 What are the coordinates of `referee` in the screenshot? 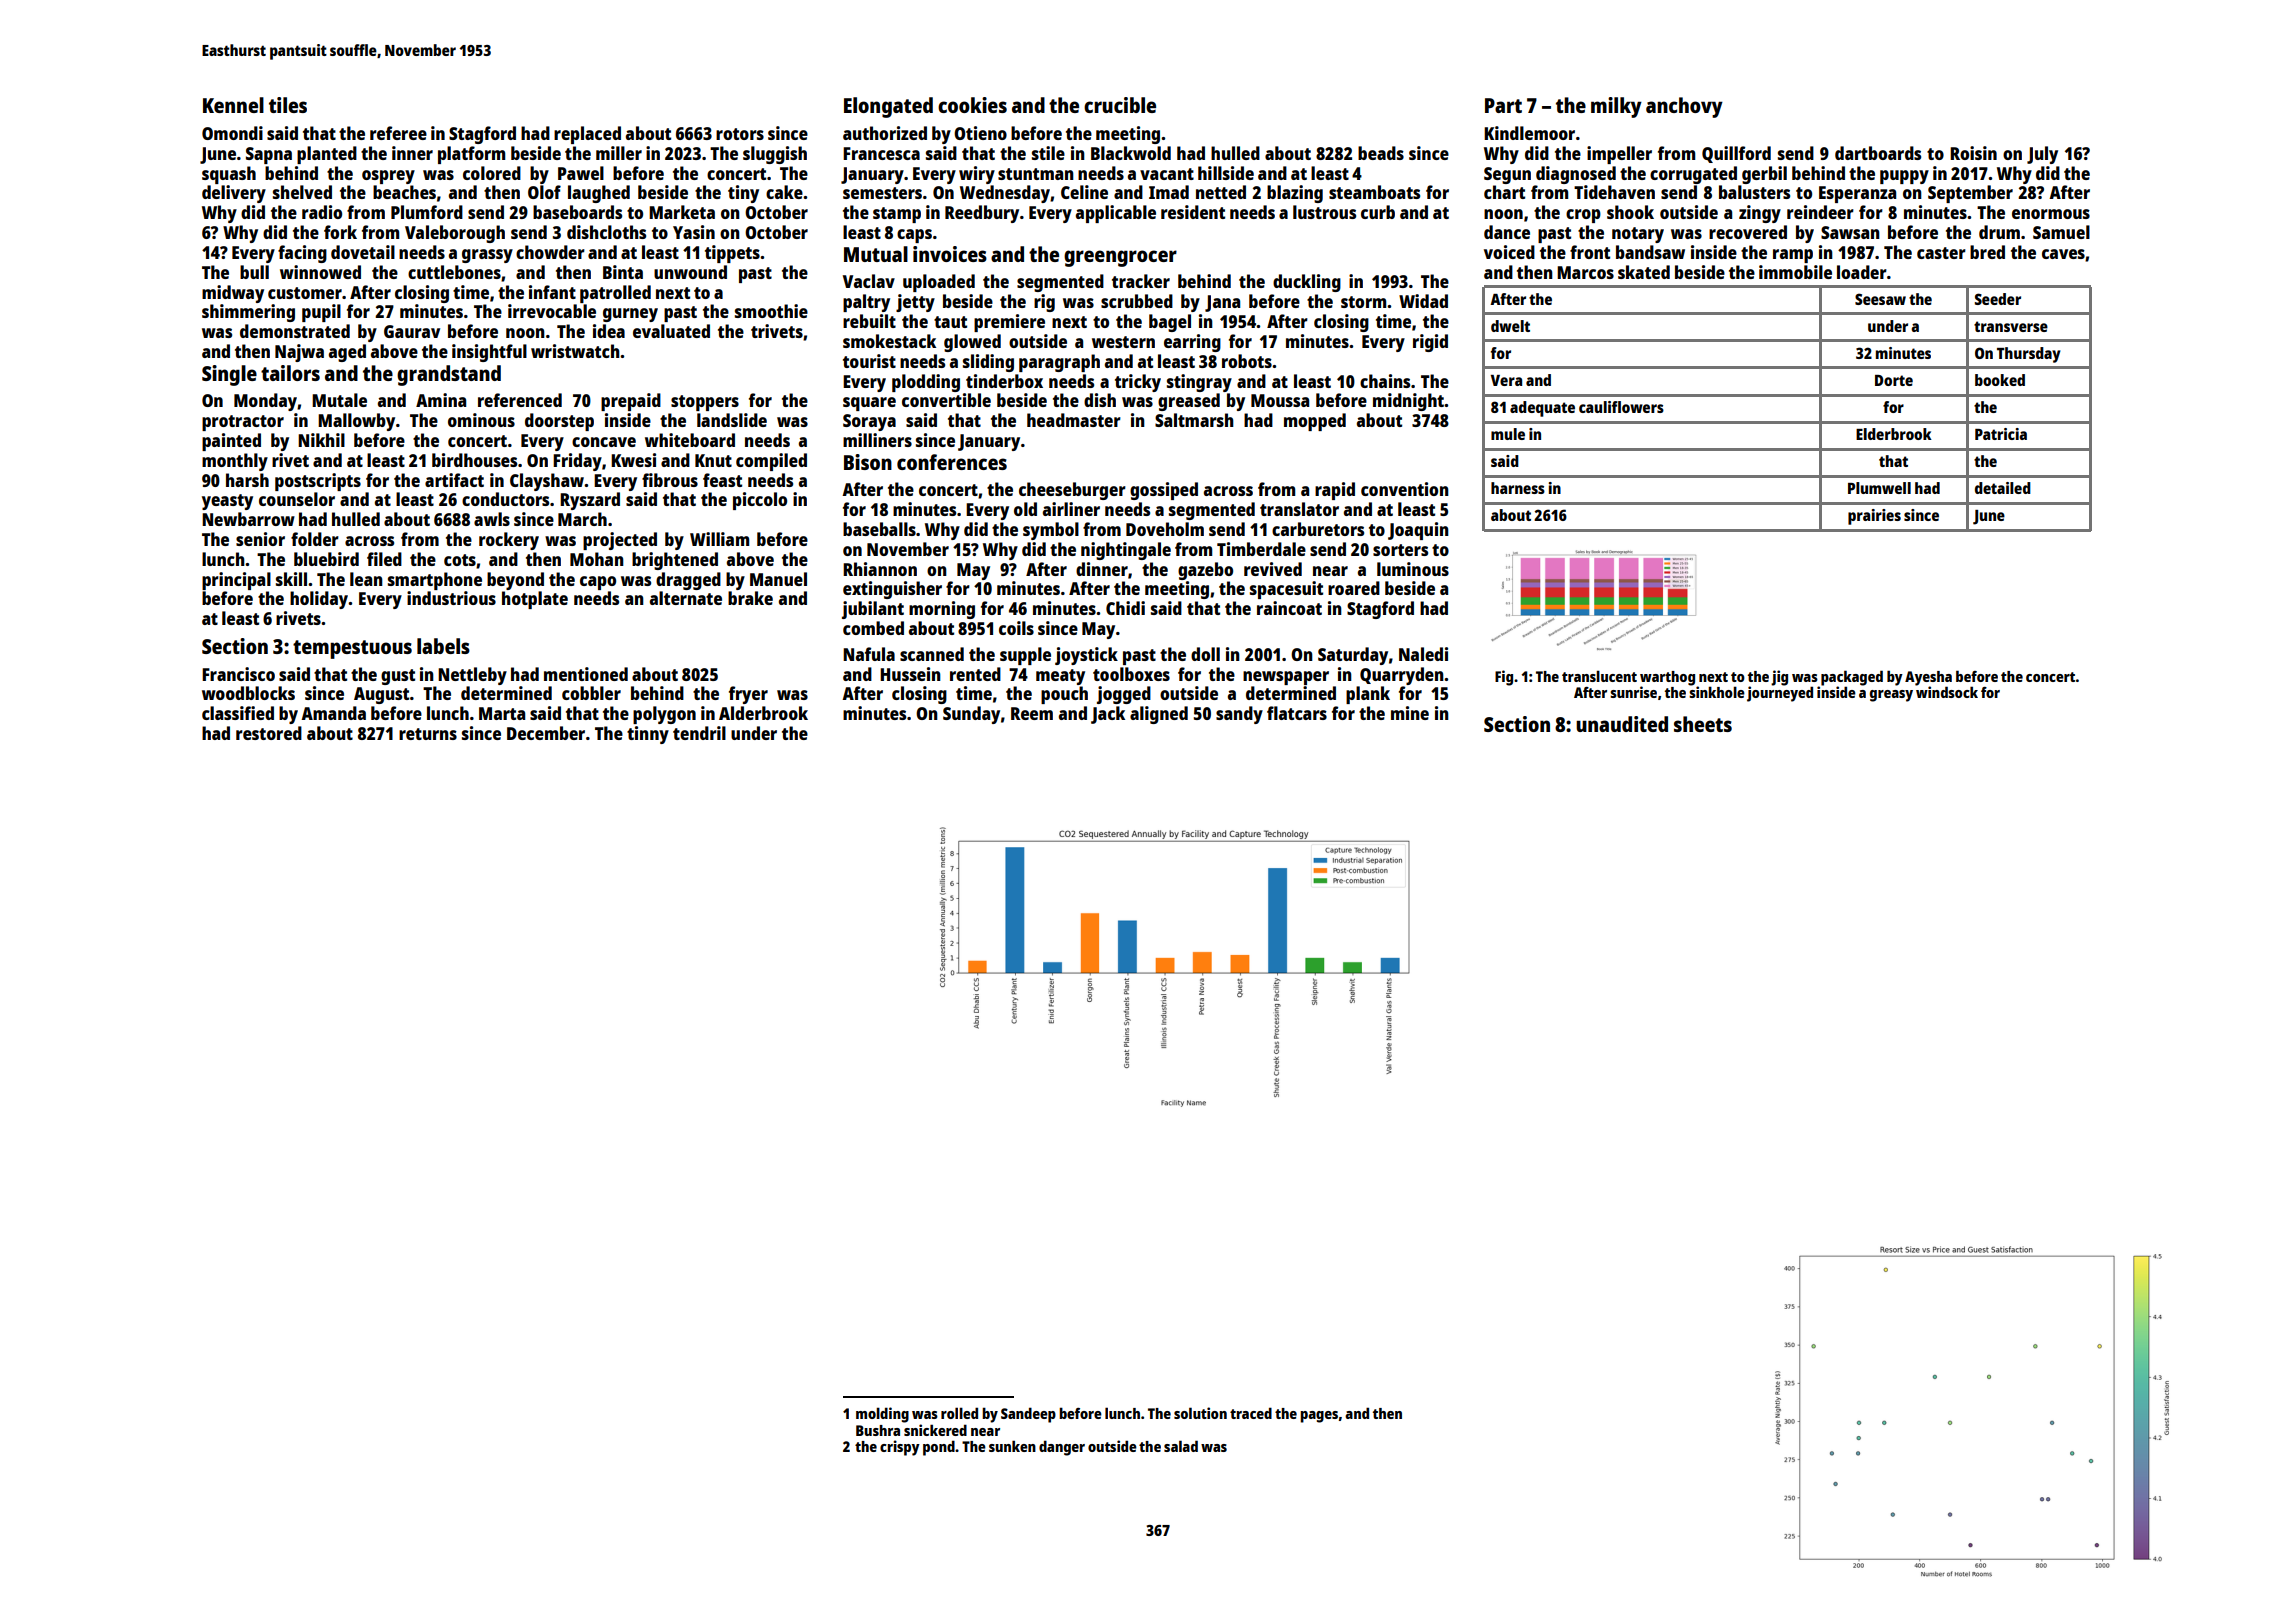 It's located at (398, 133).
